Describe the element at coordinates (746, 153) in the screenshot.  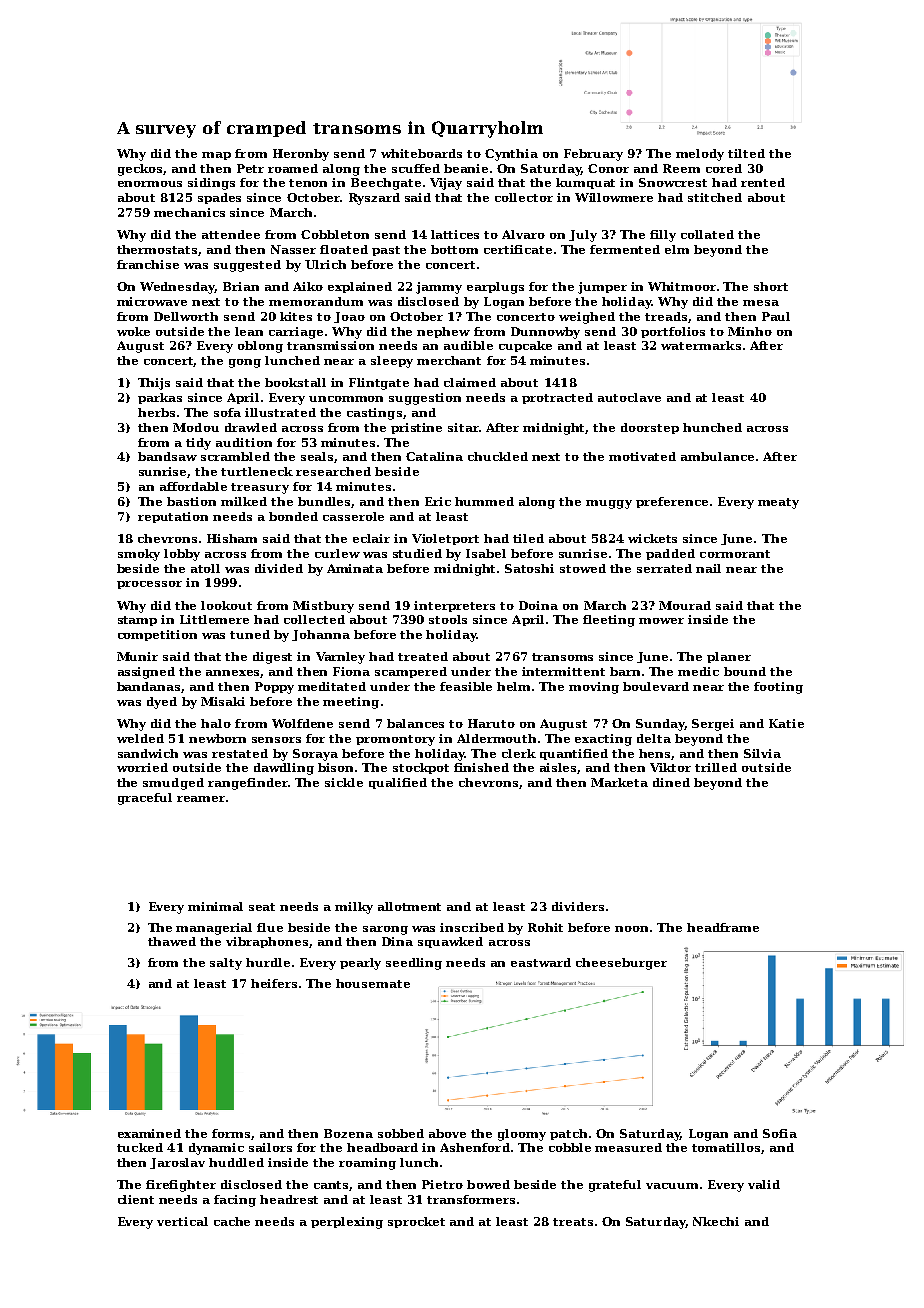
I see `tilted` at that location.
